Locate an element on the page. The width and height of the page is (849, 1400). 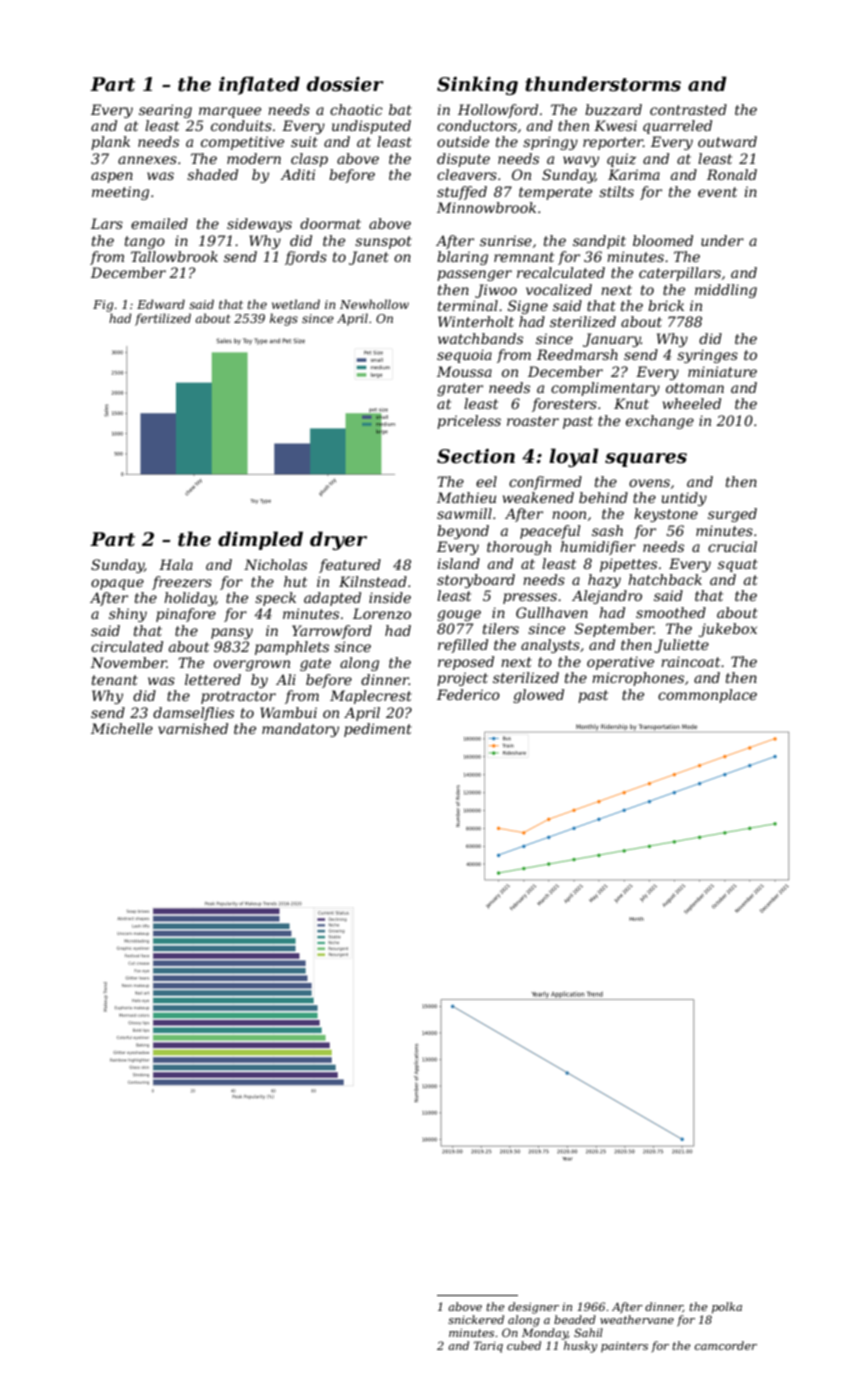
searing is located at coordinates (165, 111).
